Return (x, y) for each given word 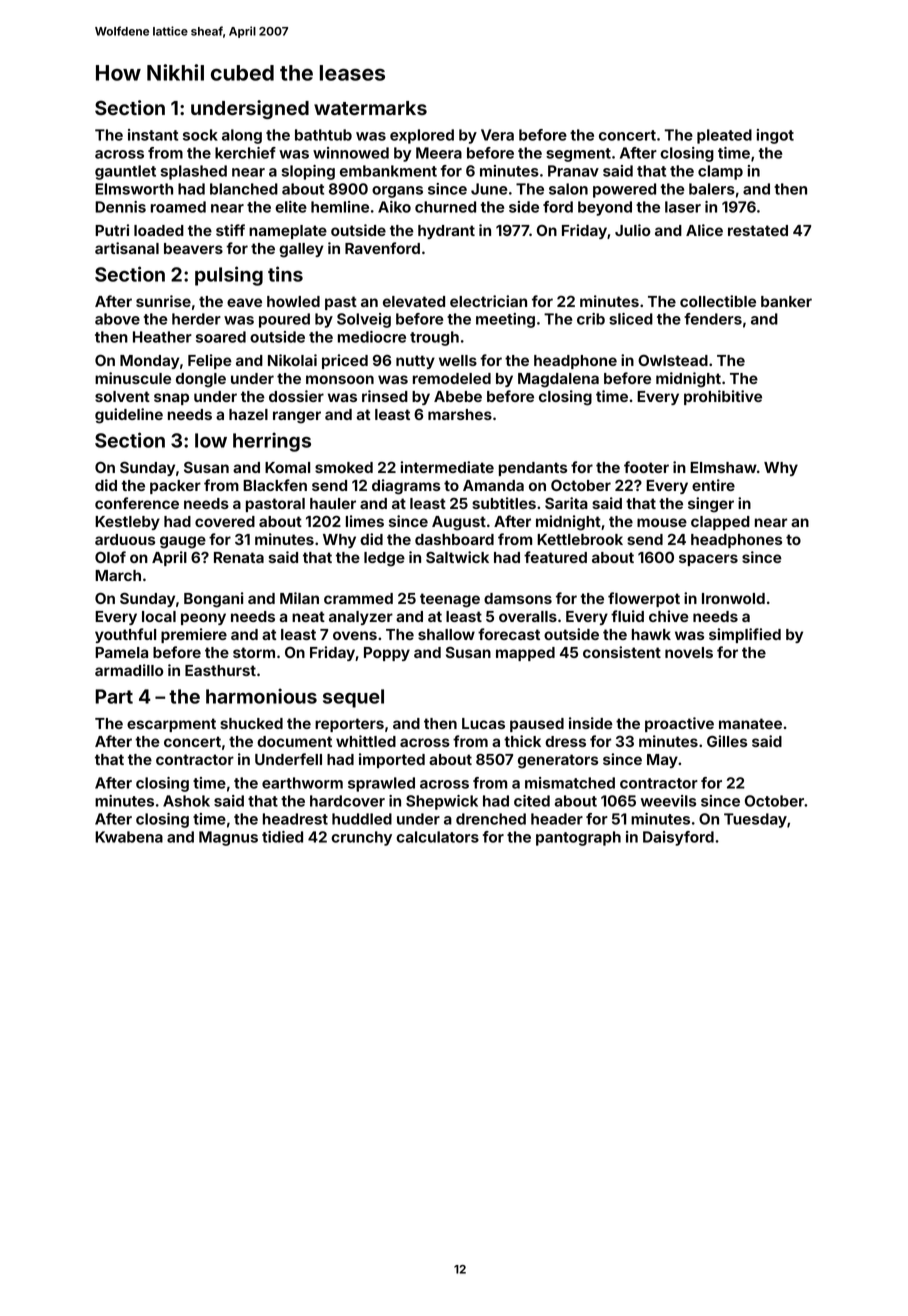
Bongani (214, 600)
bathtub (323, 135)
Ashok (186, 801)
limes (365, 521)
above (117, 319)
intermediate (447, 467)
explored (422, 136)
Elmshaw (723, 467)
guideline (129, 416)
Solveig (364, 320)
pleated (724, 136)
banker (786, 301)
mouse (662, 522)
